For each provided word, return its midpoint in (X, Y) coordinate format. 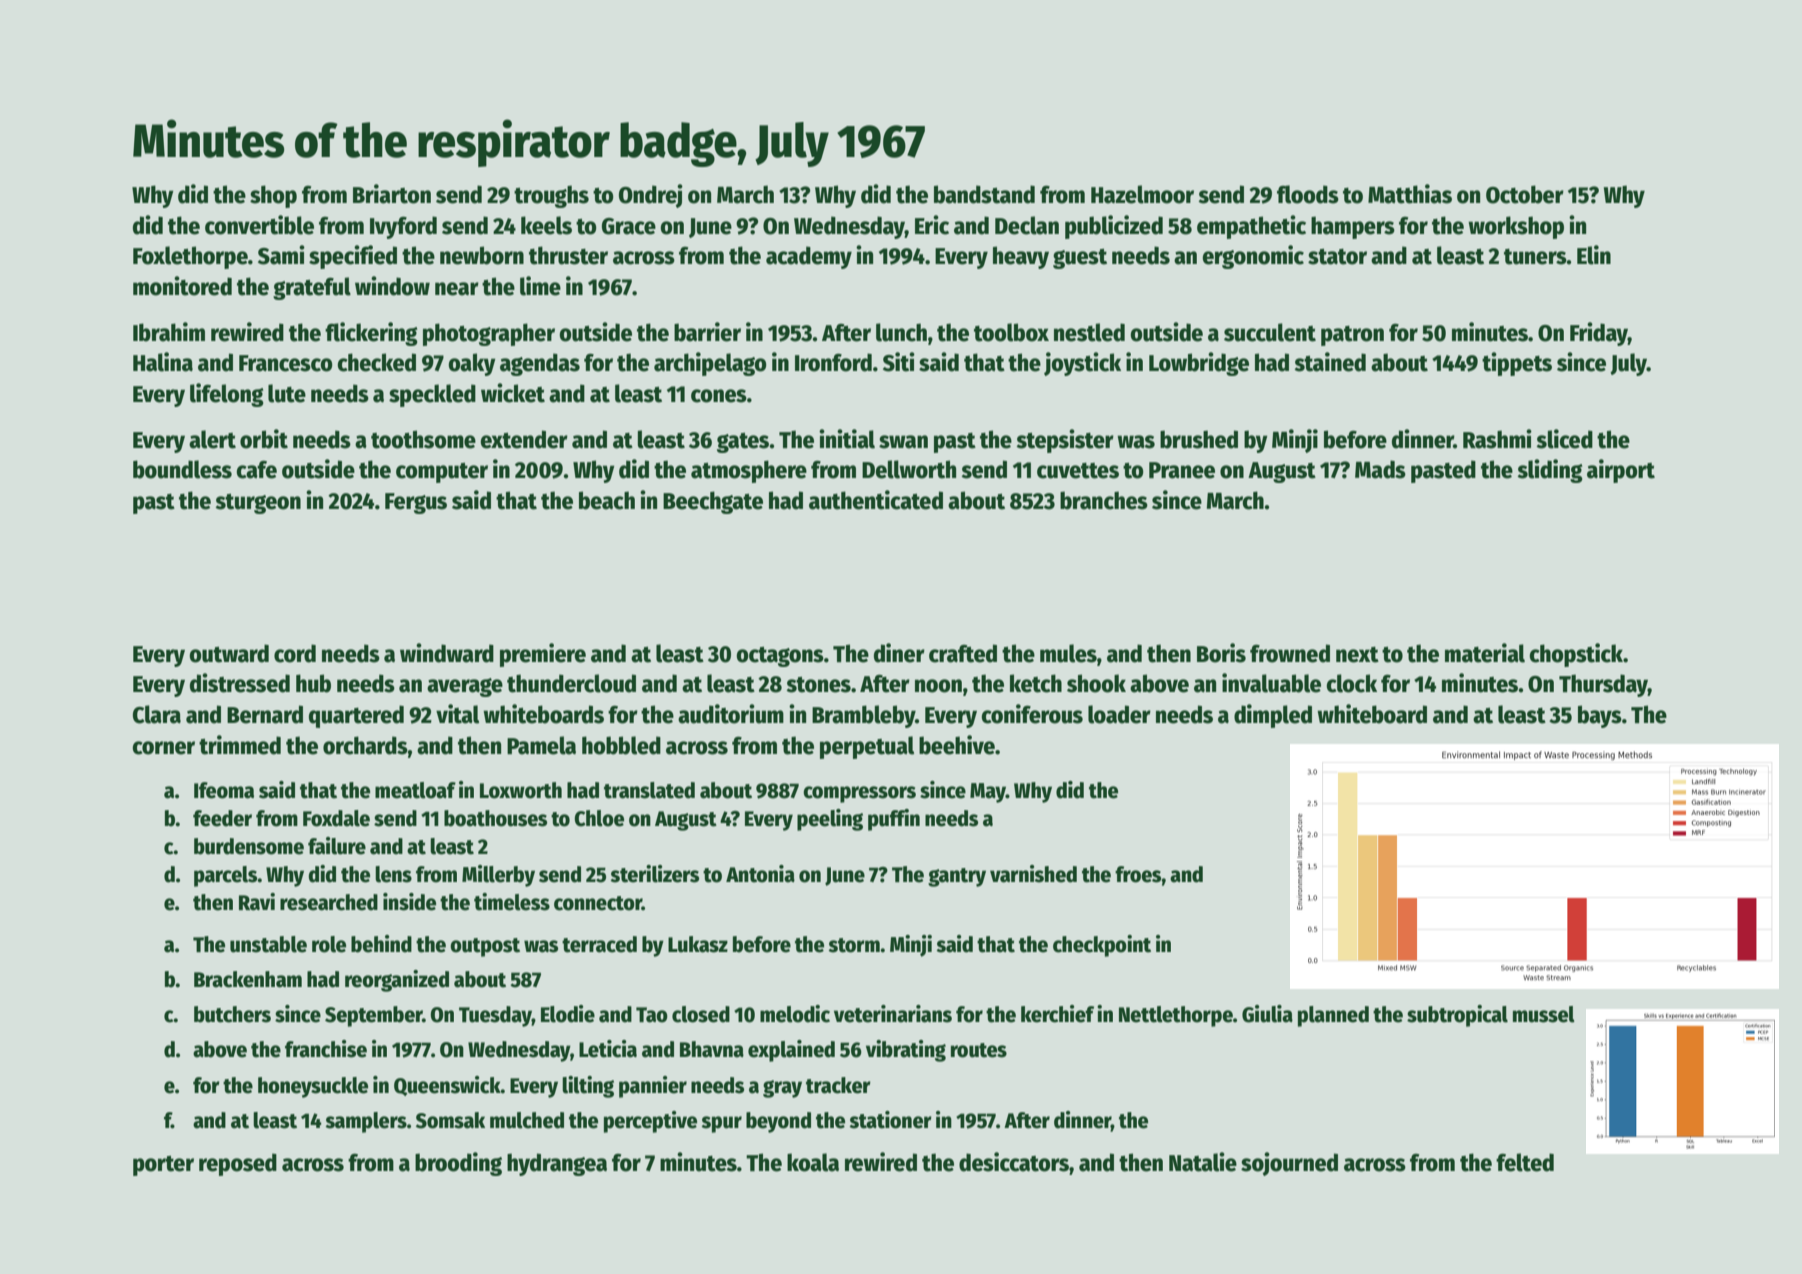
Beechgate (713, 502)
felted (1525, 1162)
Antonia (760, 874)
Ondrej (651, 196)
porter (163, 1166)
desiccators (1014, 1162)
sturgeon (258, 504)
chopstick (1576, 655)
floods (1308, 194)
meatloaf (415, 790)
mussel (1544, 1014)
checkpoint (1102, 946)
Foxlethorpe (190, 257)
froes (1138, 874)
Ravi (257, 902)
